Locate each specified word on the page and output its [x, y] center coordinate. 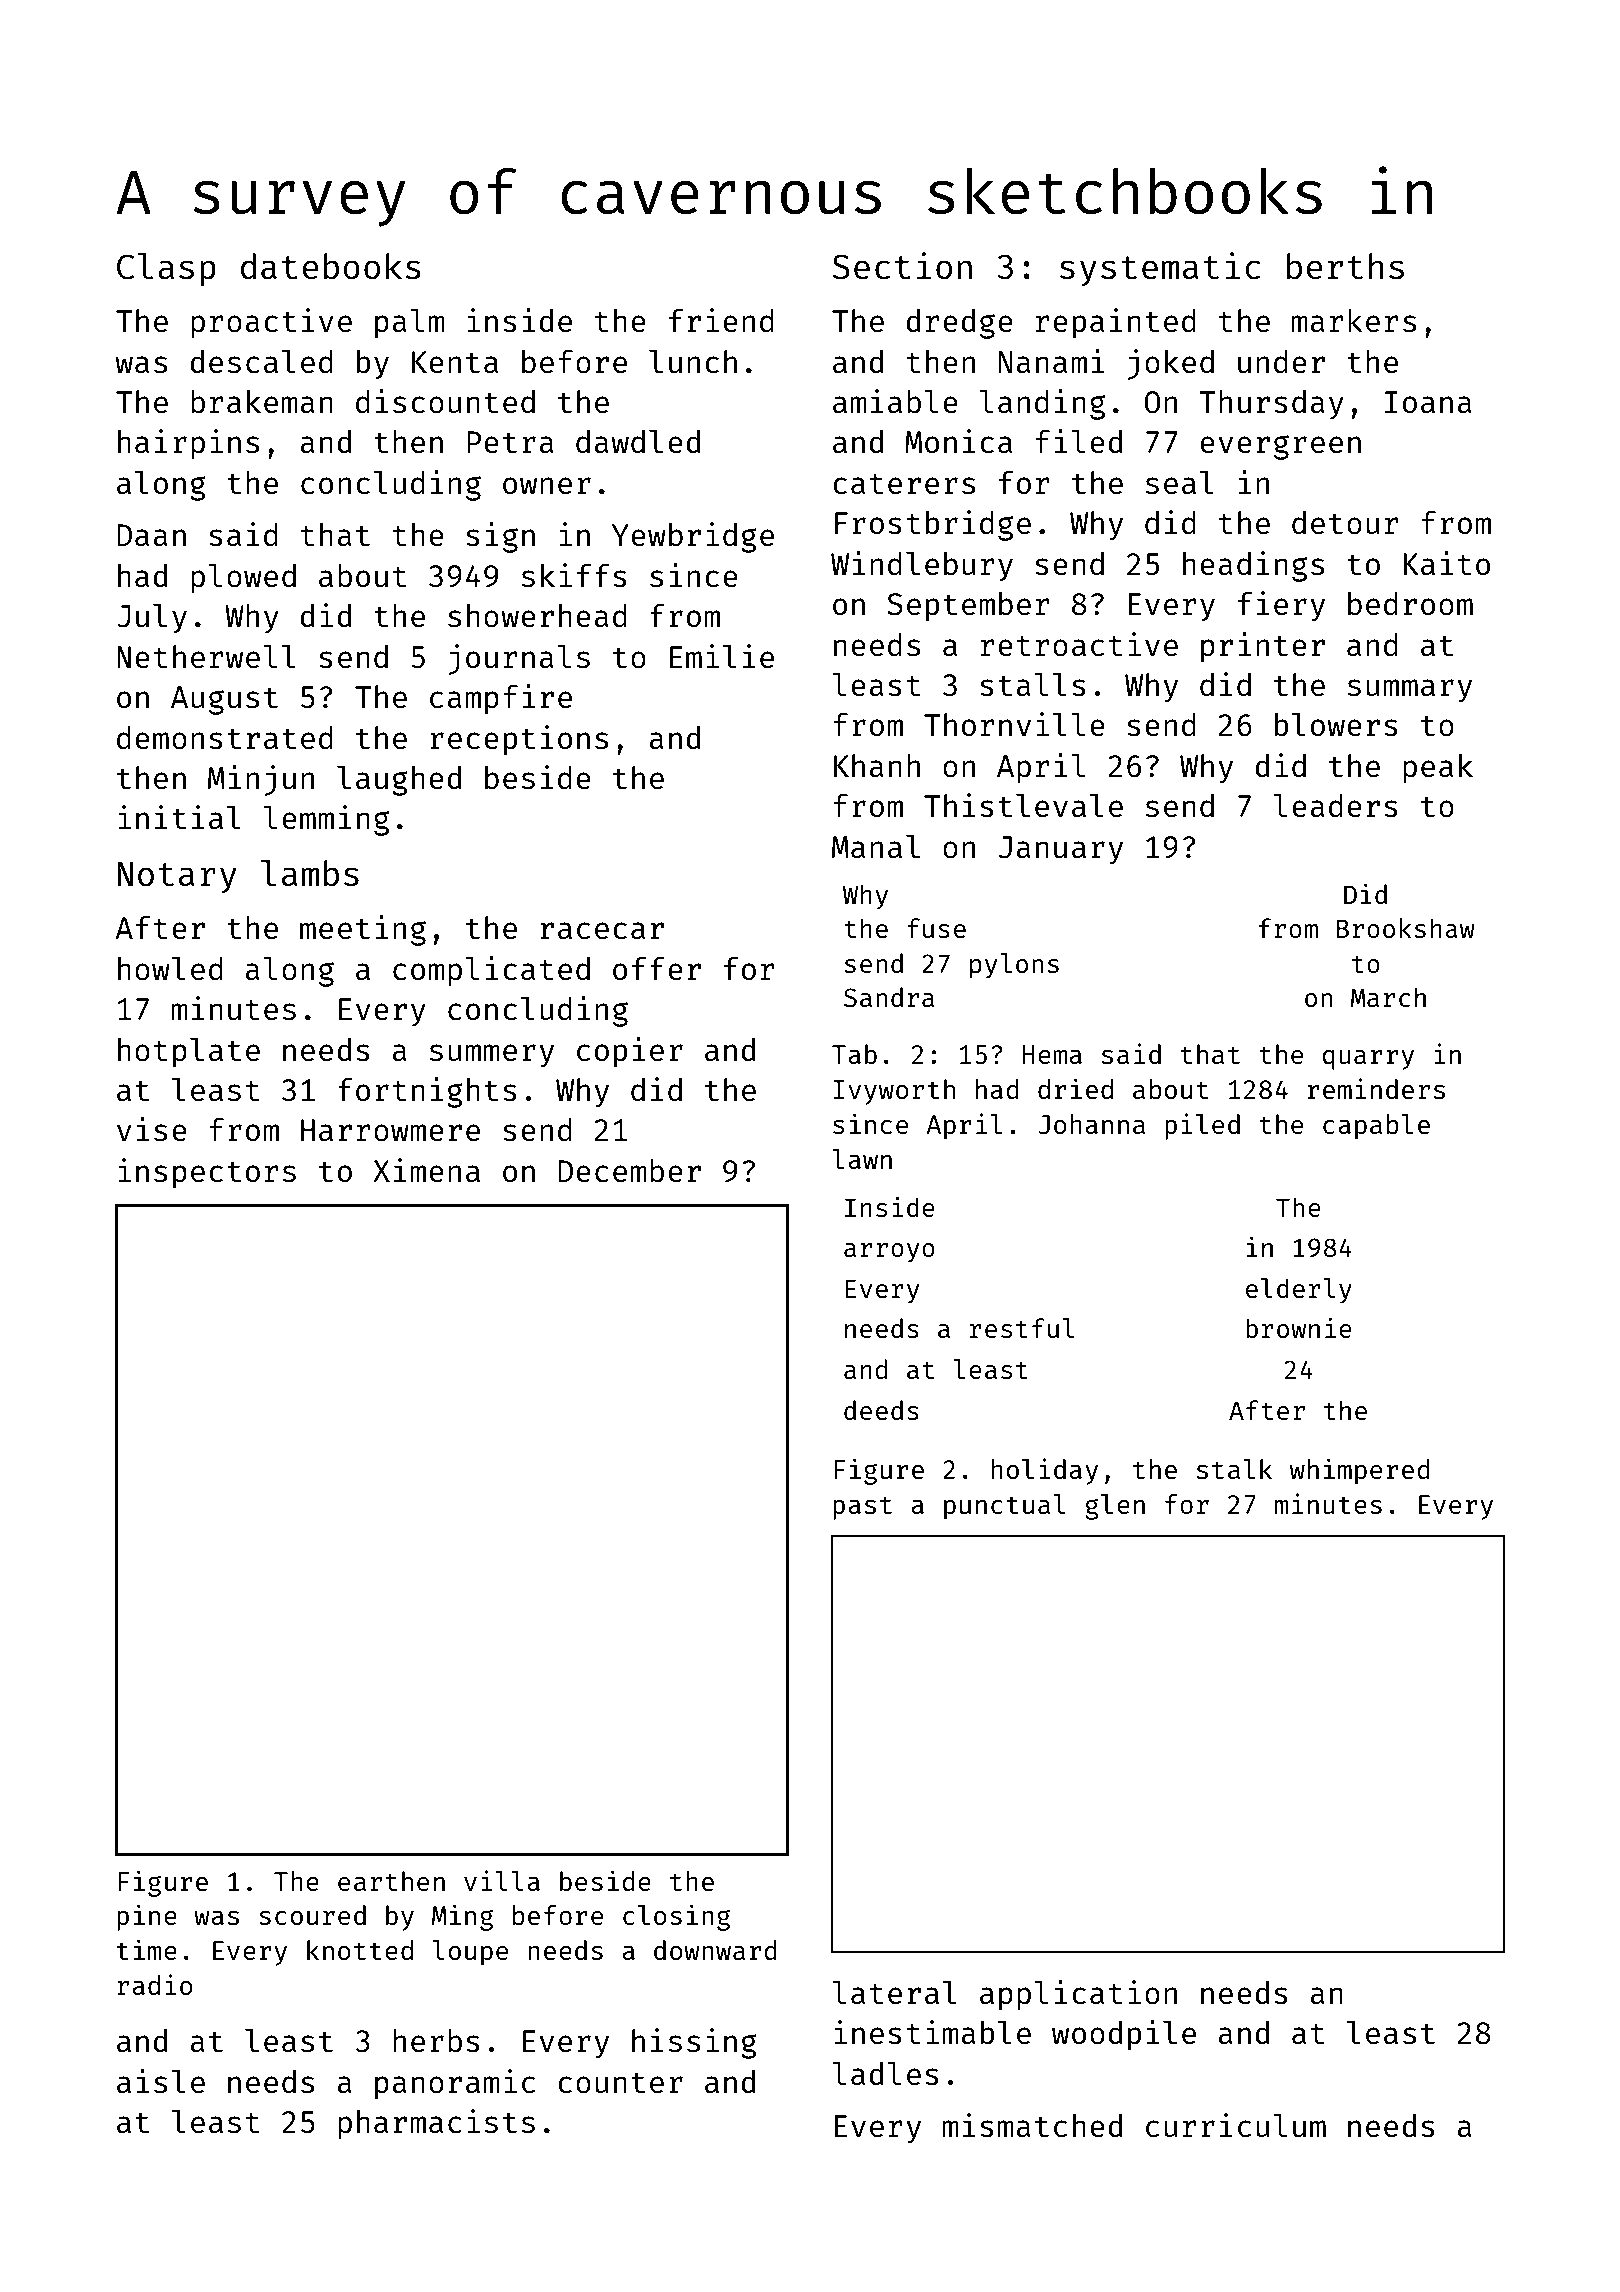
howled [170, 969]
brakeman [262, 401]
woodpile [1124, 2035]
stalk [1235, 1469]
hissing [694, 2043]
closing [676, 1917]
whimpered [1360, 1471]
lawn [862, 1159]
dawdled [638, 441]
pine [147, 1917]
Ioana [1428, 402]
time [147, 1949]
